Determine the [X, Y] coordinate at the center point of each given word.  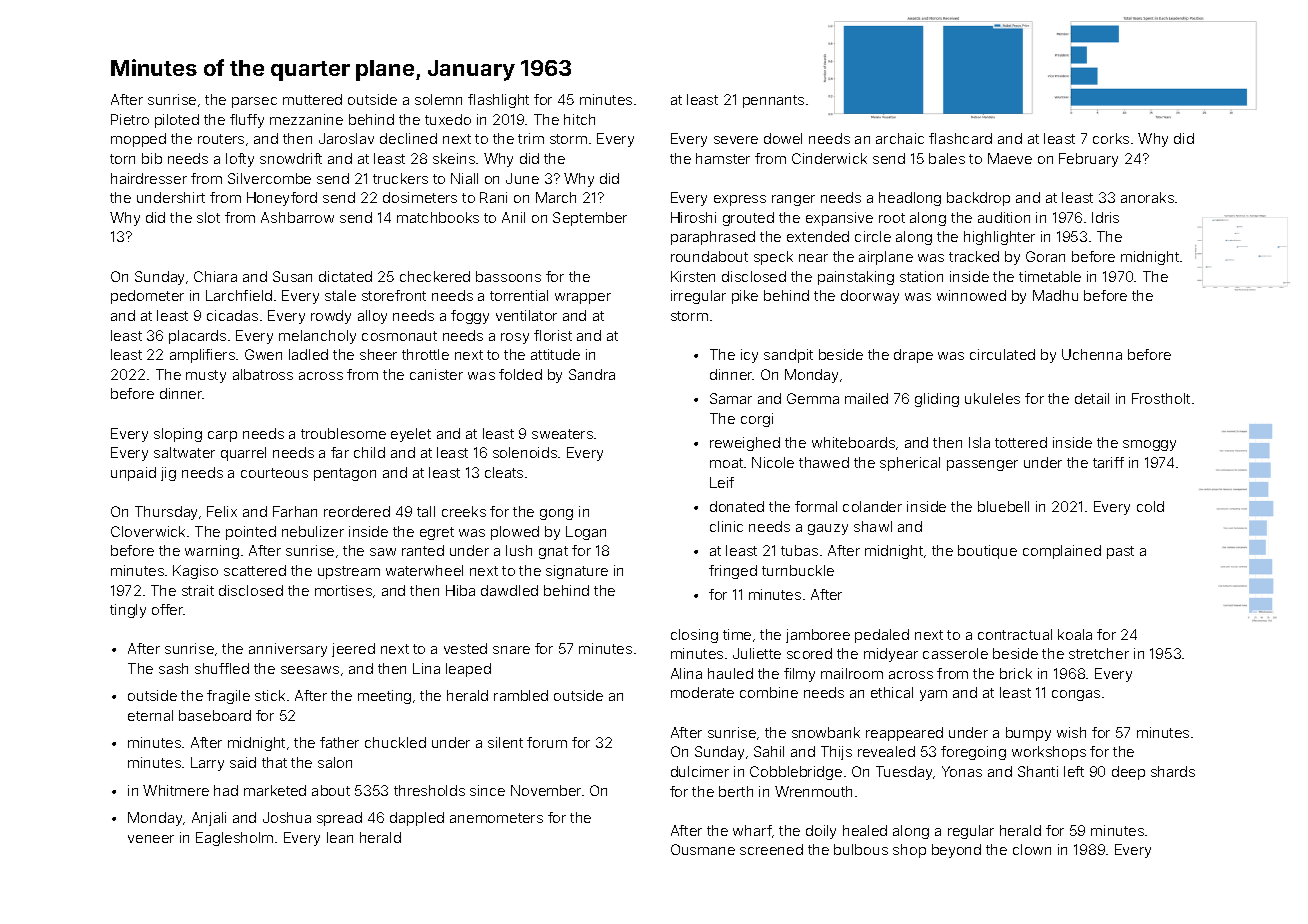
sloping [178, 435]
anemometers [496, 818]
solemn [438, 99]
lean [340, 837]
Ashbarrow [297, 217]
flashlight [498, 101]
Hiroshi [693, 217]
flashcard [960, 138]
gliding [937, 400]
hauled [730, 673]
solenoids [525, 452]
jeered [353, 650]
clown [1032, 849]
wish [1071, 732]
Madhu [1055, 295]
